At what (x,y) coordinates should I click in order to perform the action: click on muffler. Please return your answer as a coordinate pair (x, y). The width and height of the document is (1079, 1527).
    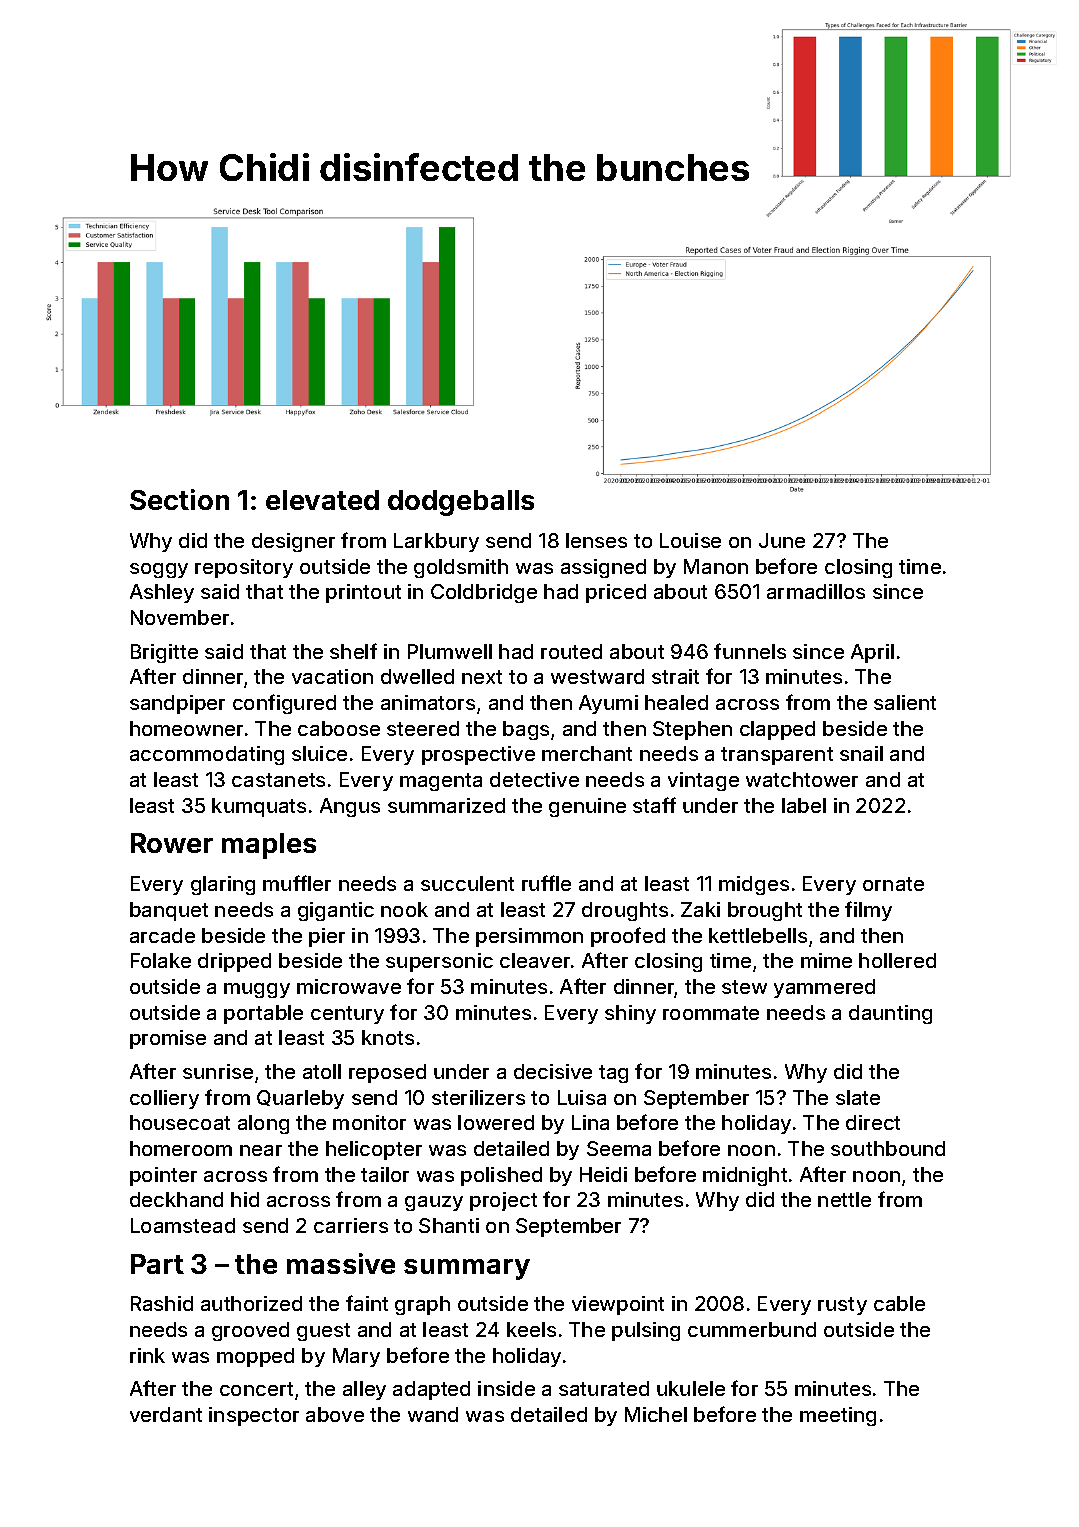
    Looking at the image, I should click on (297, 883).
